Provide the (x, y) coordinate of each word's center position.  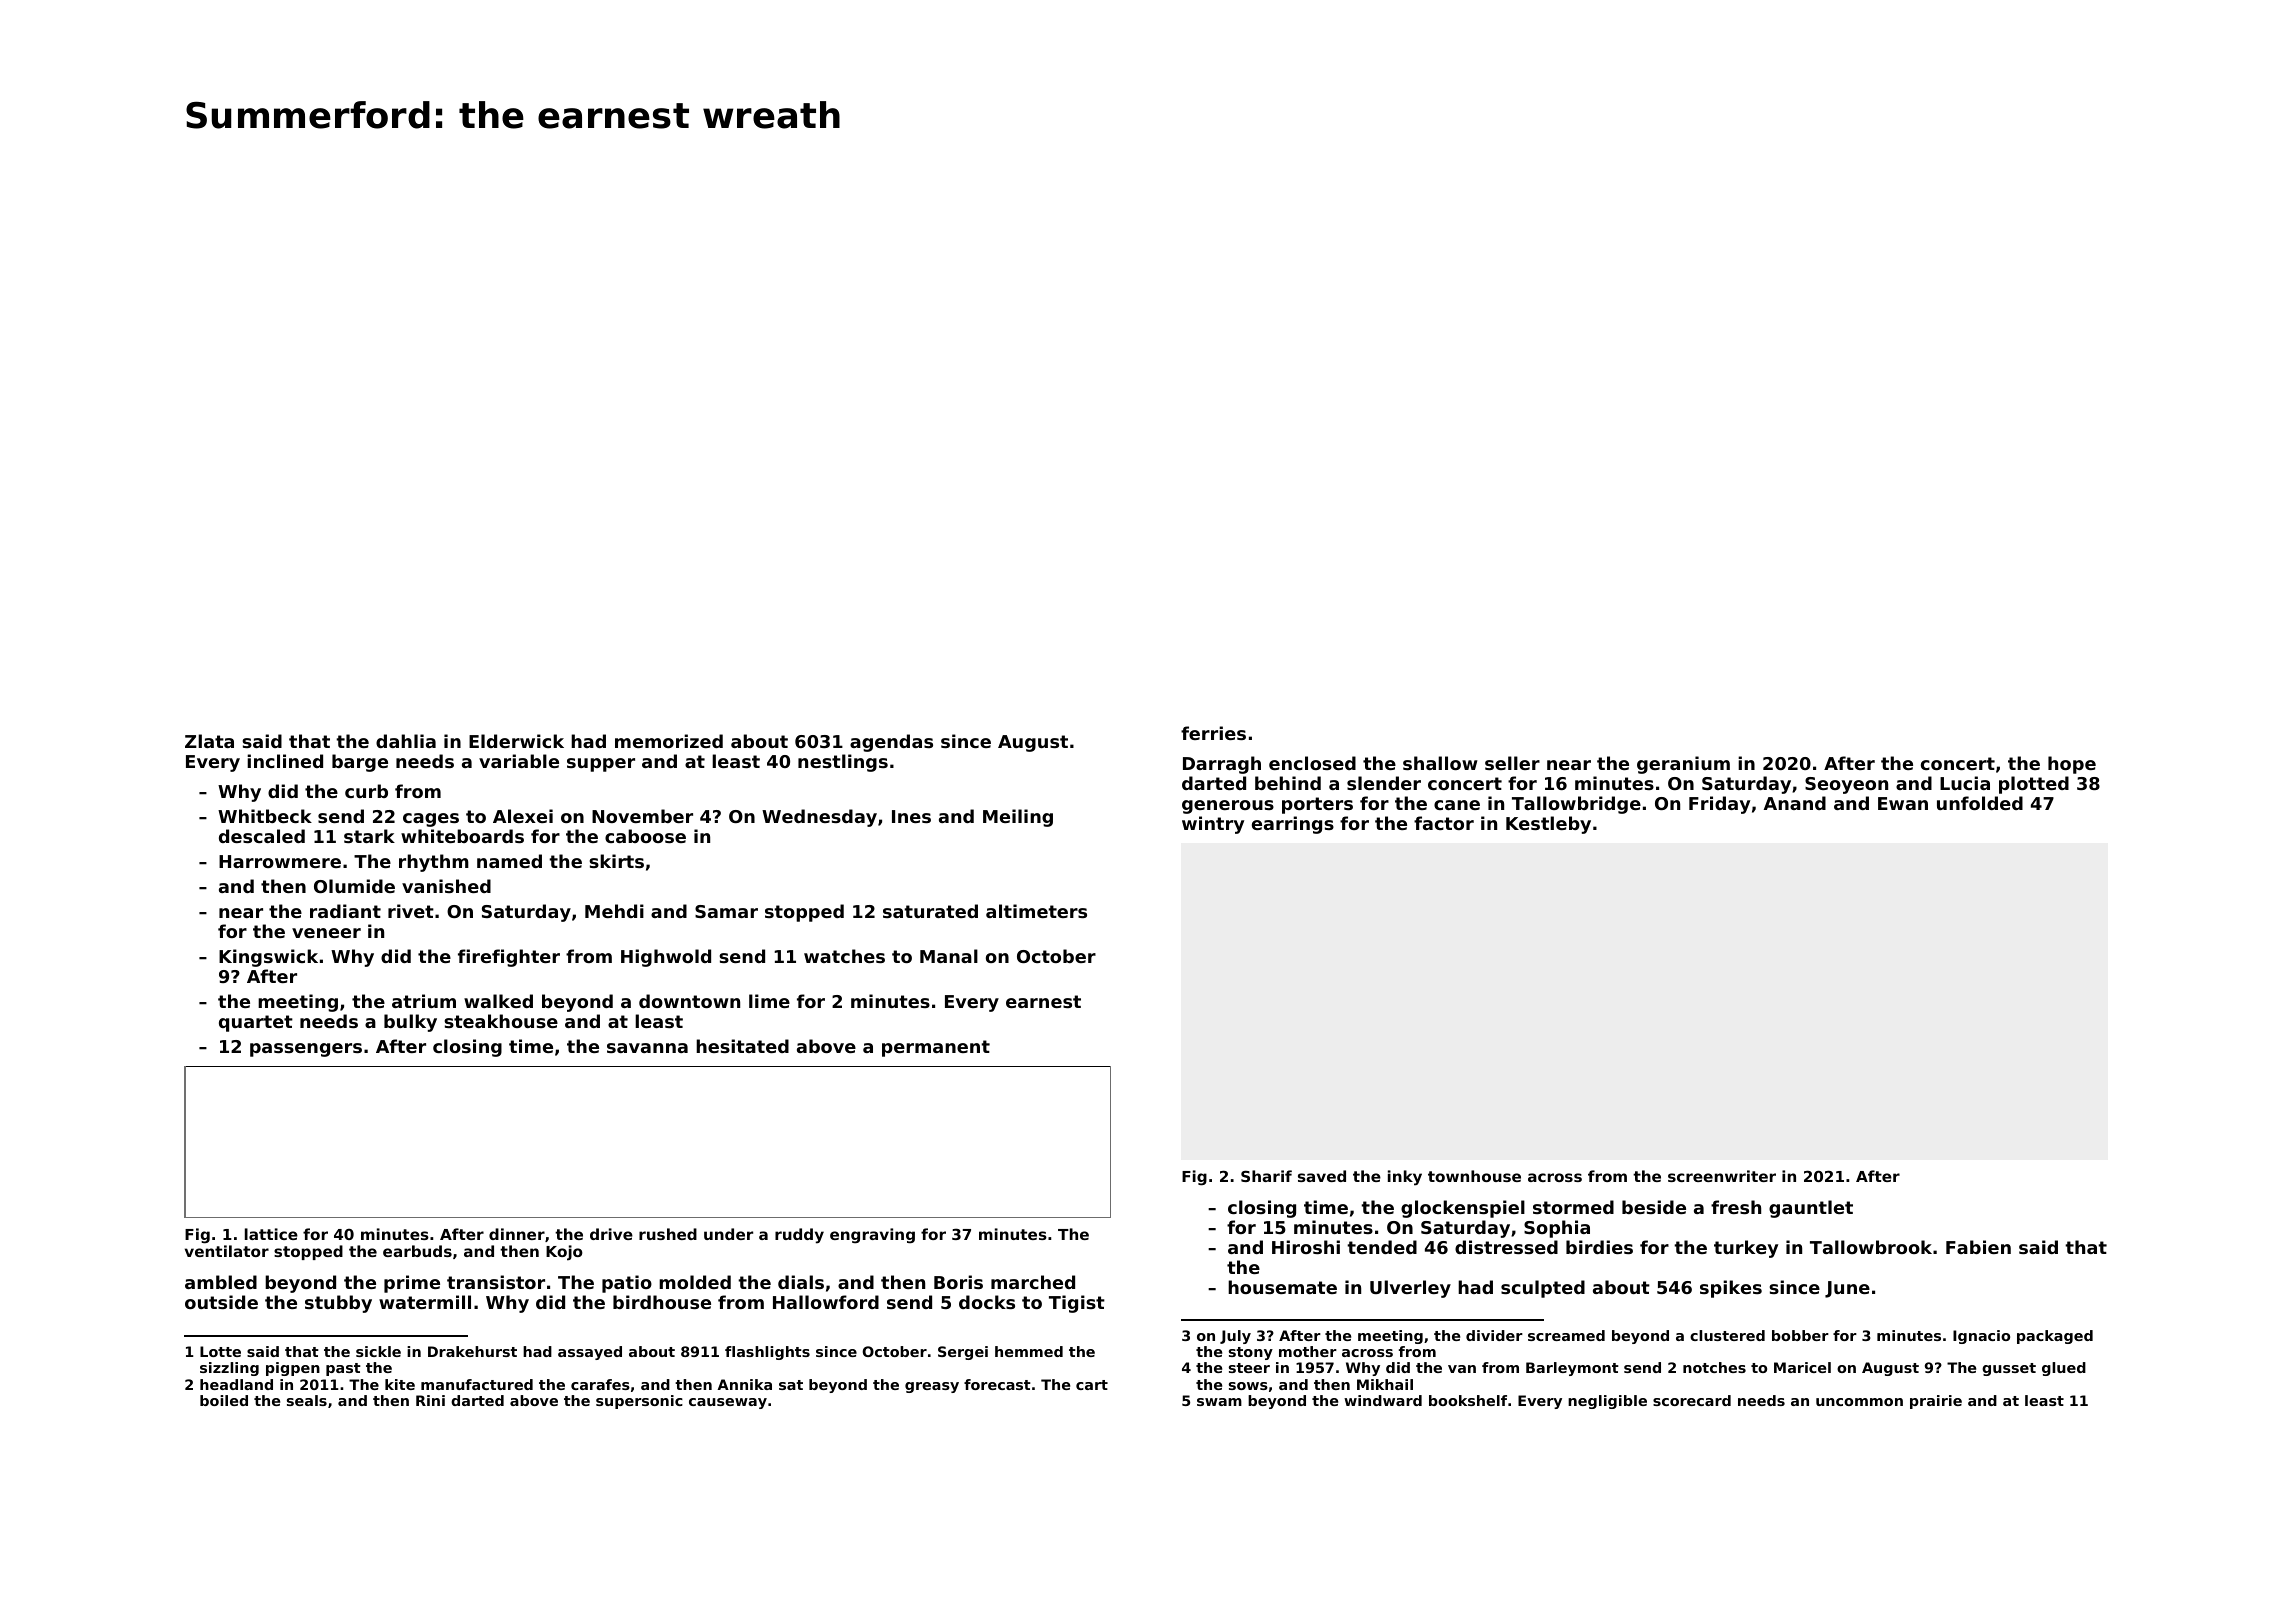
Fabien (1978, 1247)
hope (2072, 765)
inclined (285, 761)
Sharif (1266, 1176)
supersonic (639, 1402)
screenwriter (1722, 1176)
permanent (936, 1048)
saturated (930, 911)
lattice (271, 1234)
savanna (647, 1048)
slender (1384, 783)
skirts (616, 861)
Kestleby (1548, 825)
